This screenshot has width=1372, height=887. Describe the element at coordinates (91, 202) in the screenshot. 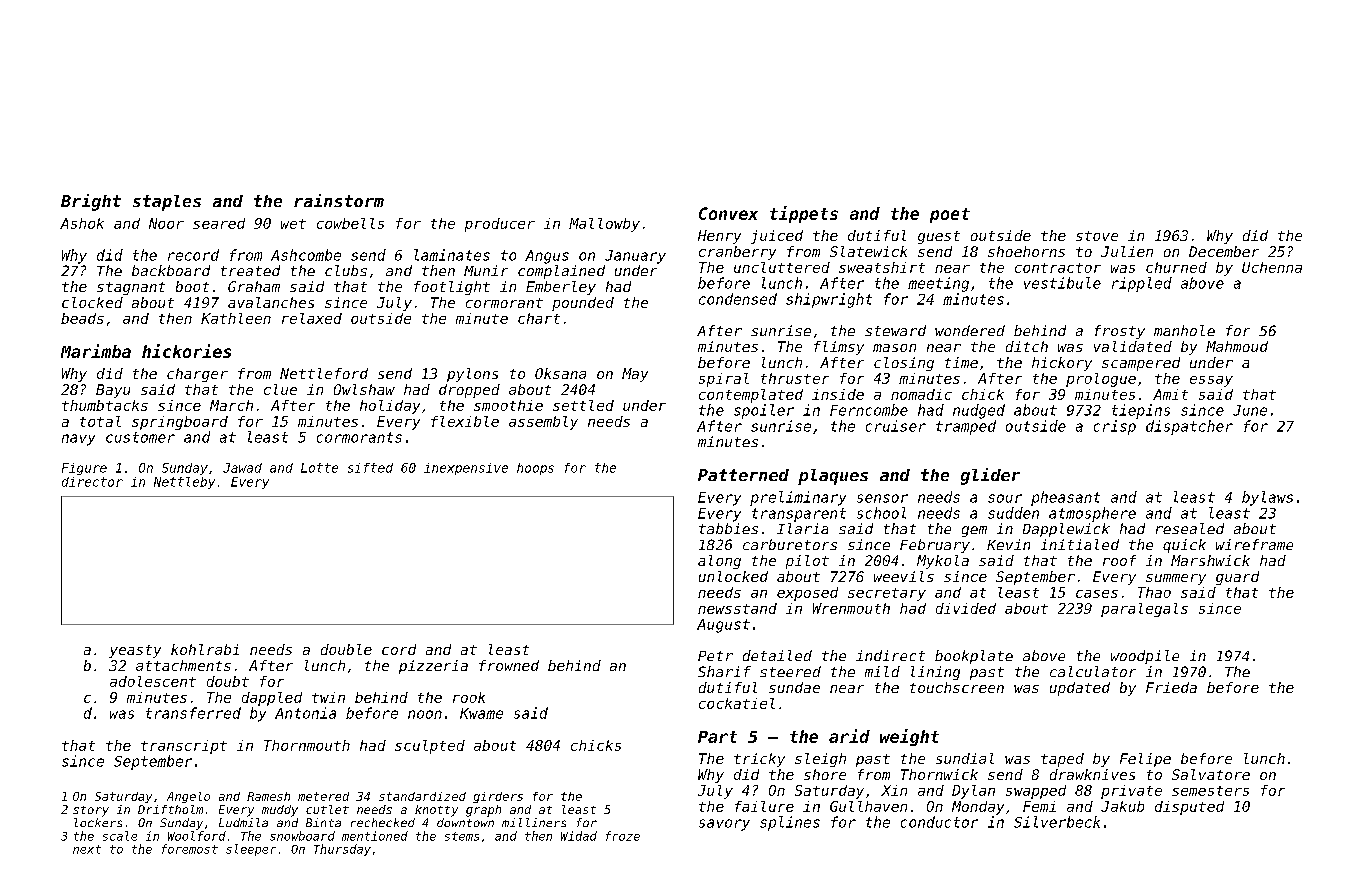

I see `Bright` at that location.
